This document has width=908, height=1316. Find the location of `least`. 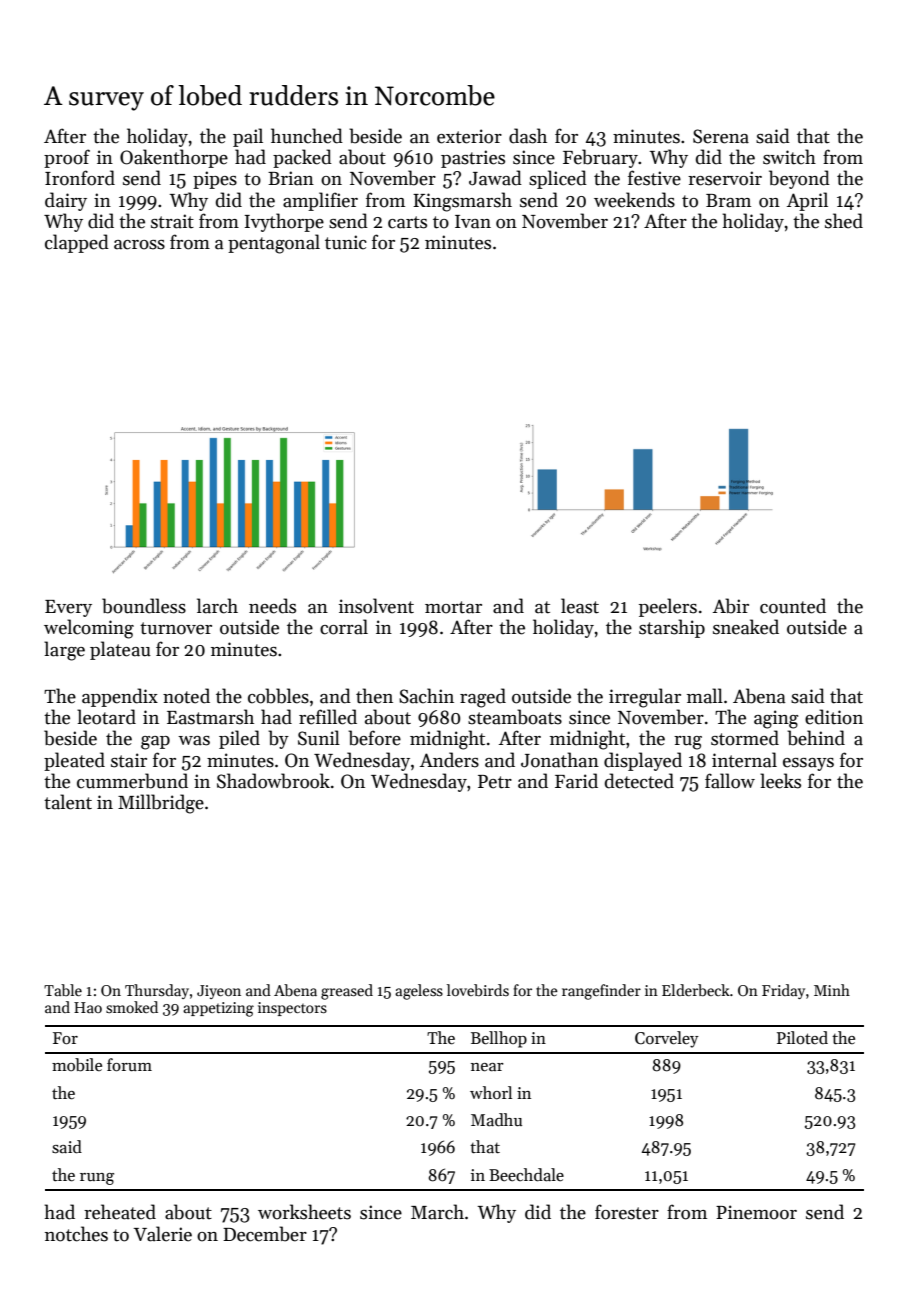

least is located at coordinates (580, 606).
